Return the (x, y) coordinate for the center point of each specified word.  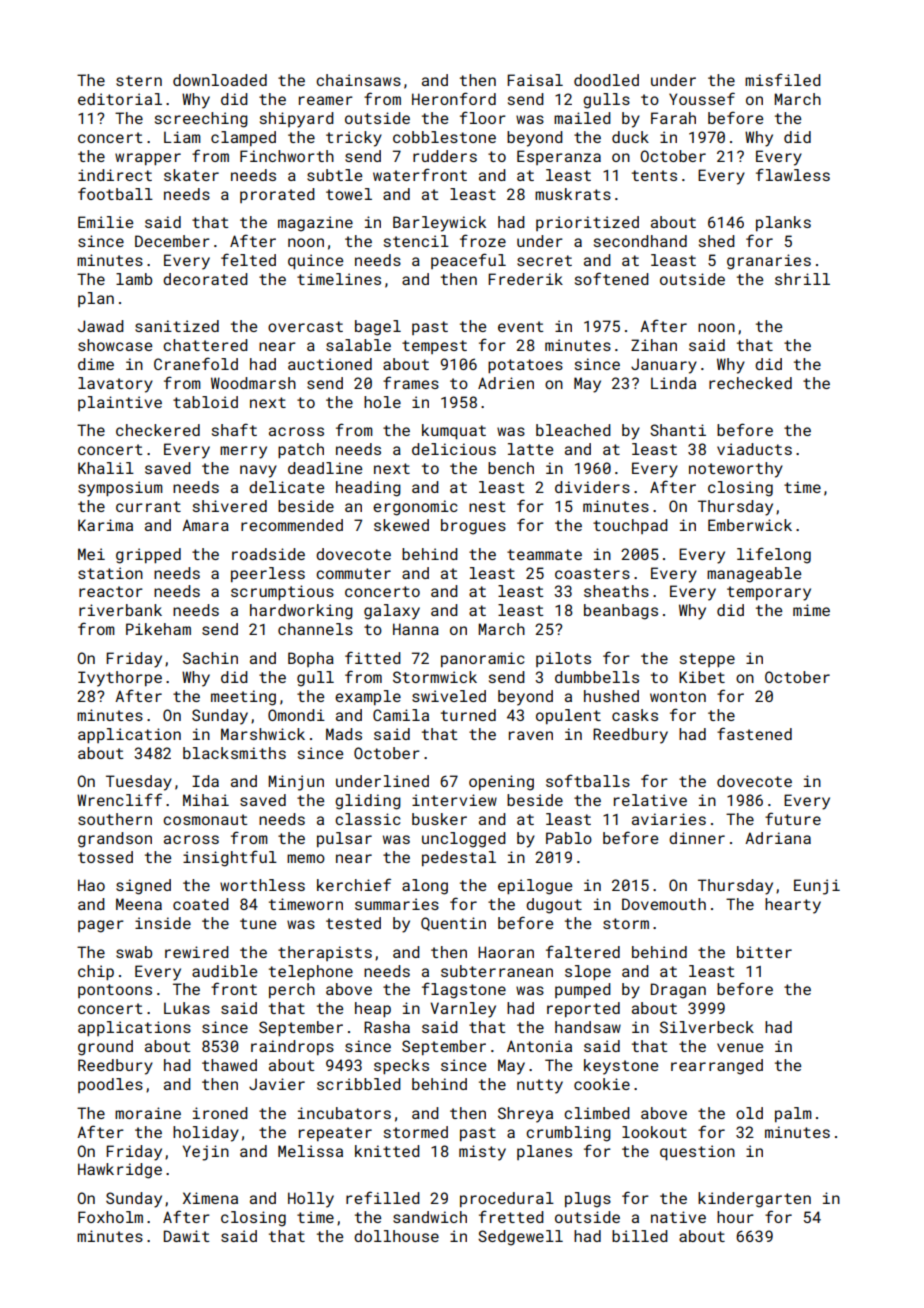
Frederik (525, 279)
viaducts (754, 449)
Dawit (186, 1236)
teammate (544, 554)
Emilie (105, 222)
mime (811, 610)
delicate (286, 487)
